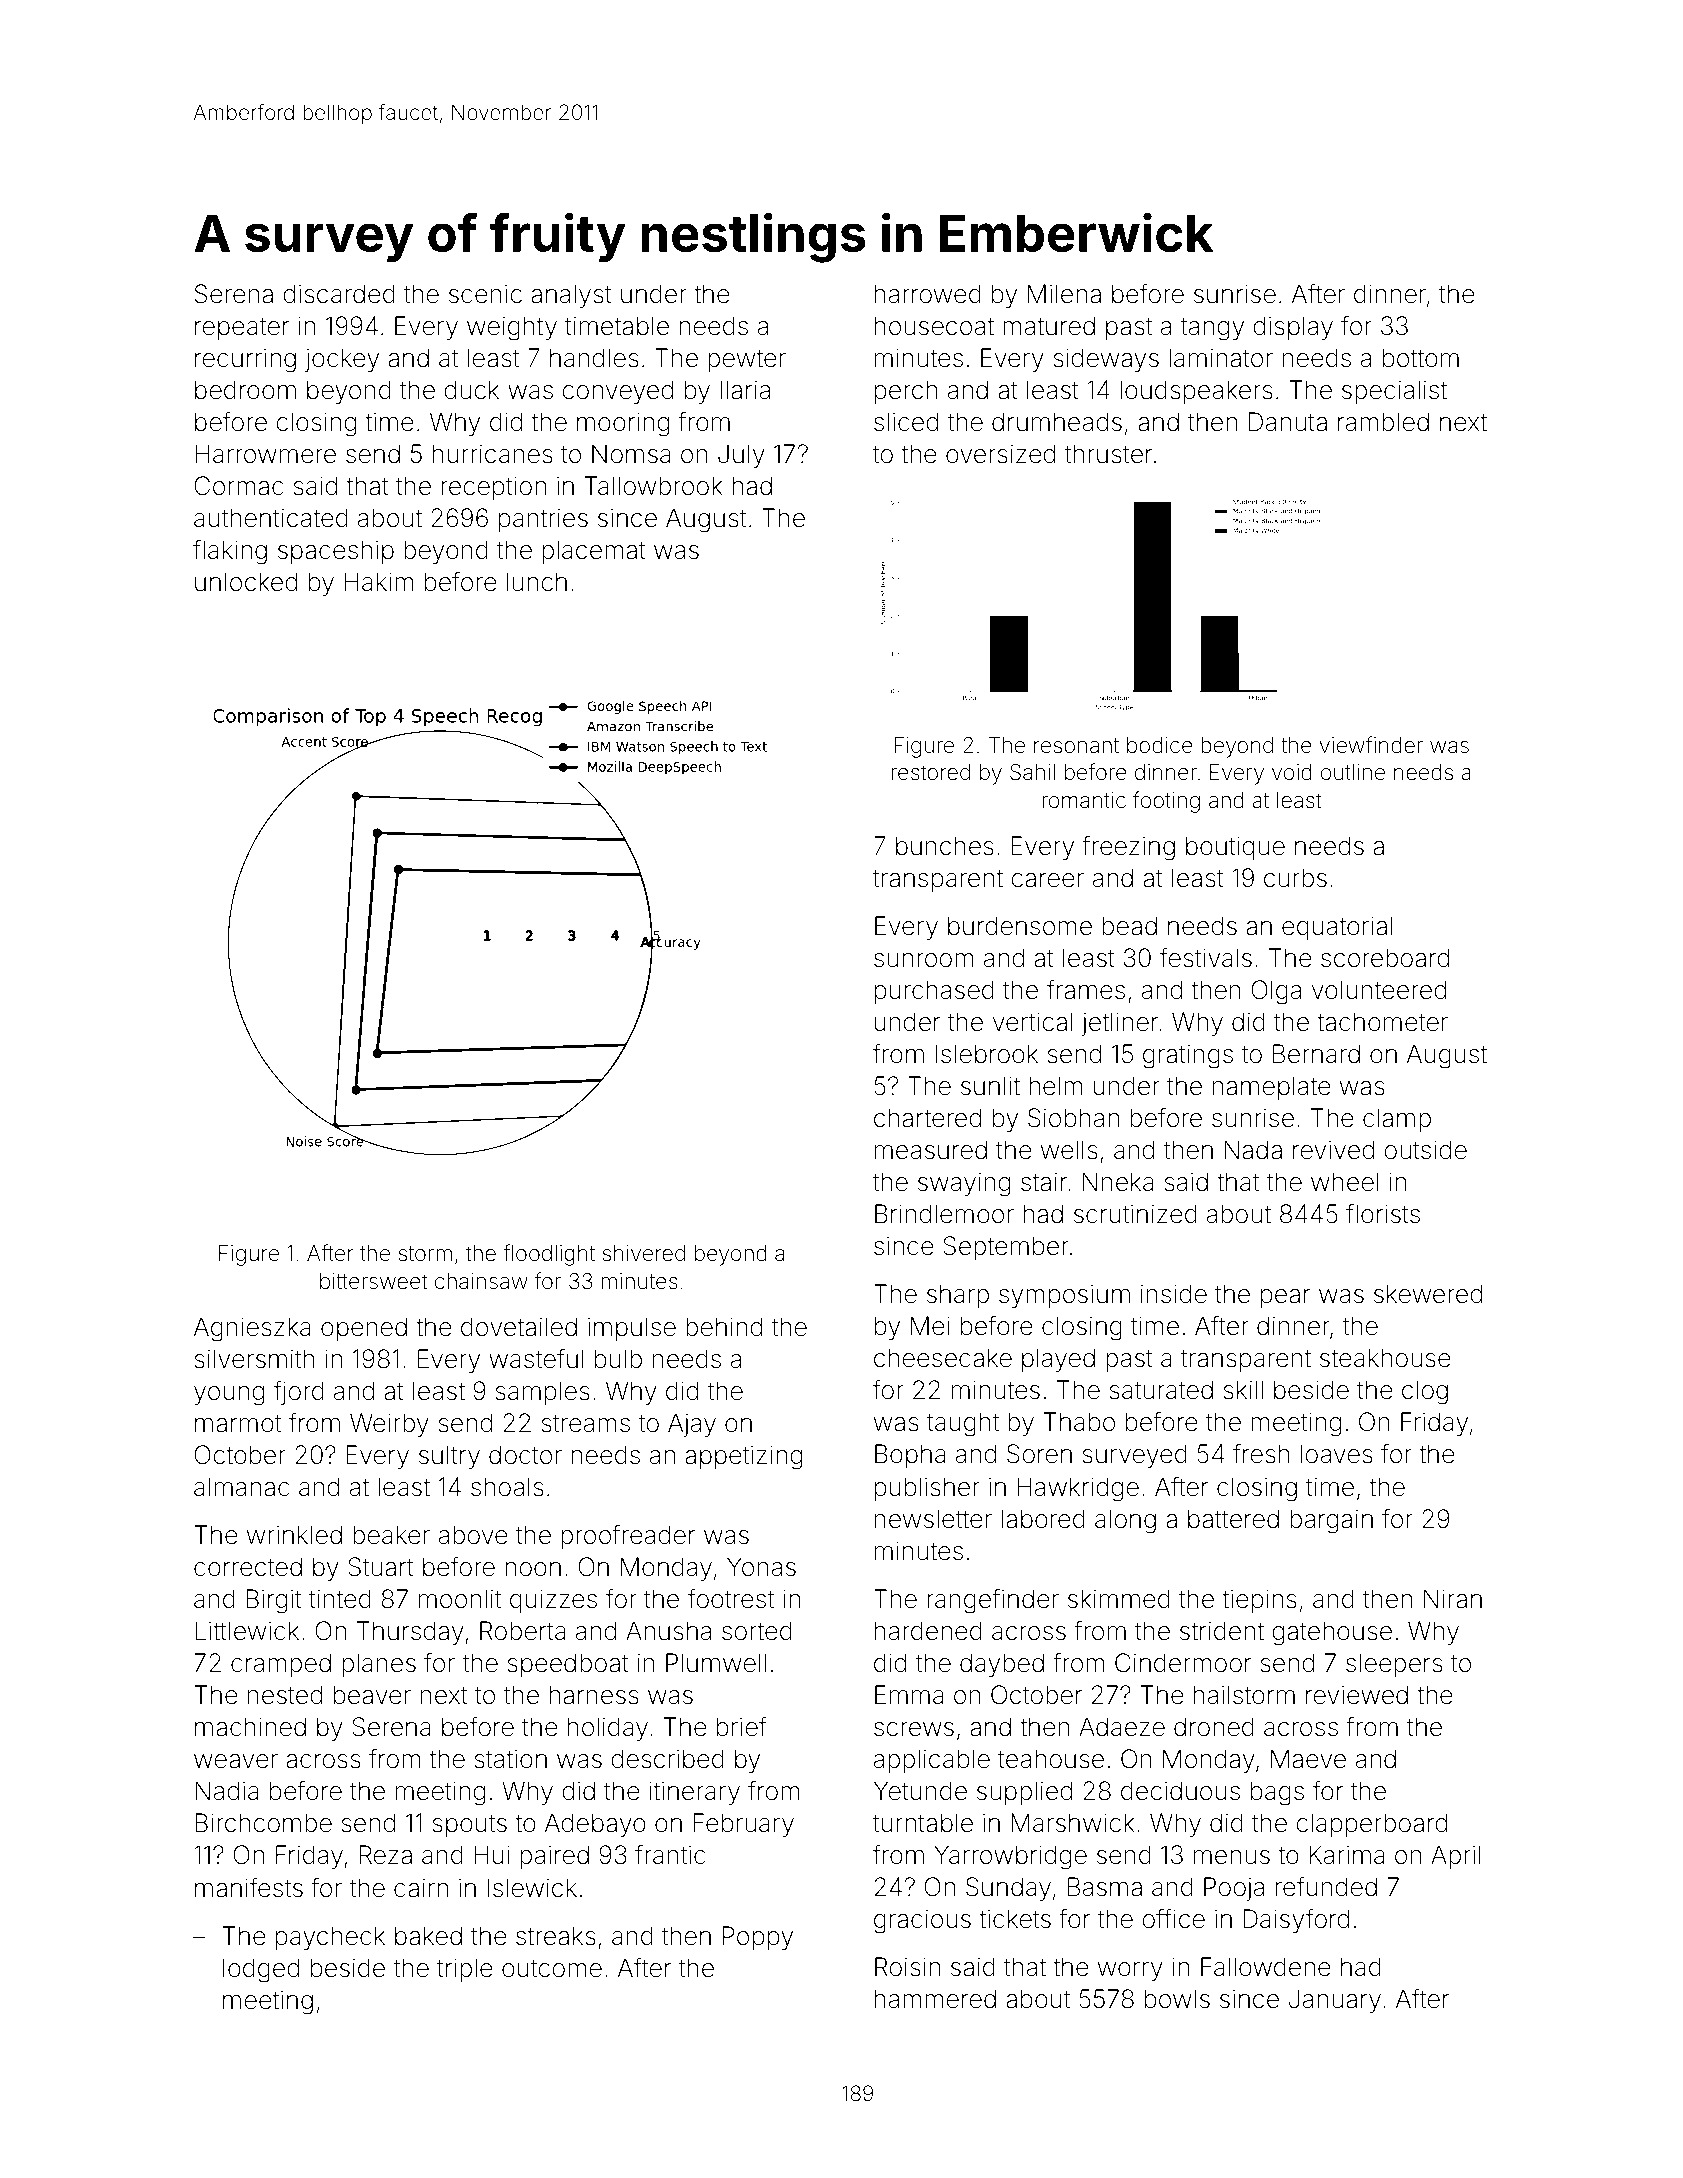 The image size is (1683, 2178). I want to click on unlocked, so click(246, 582).
